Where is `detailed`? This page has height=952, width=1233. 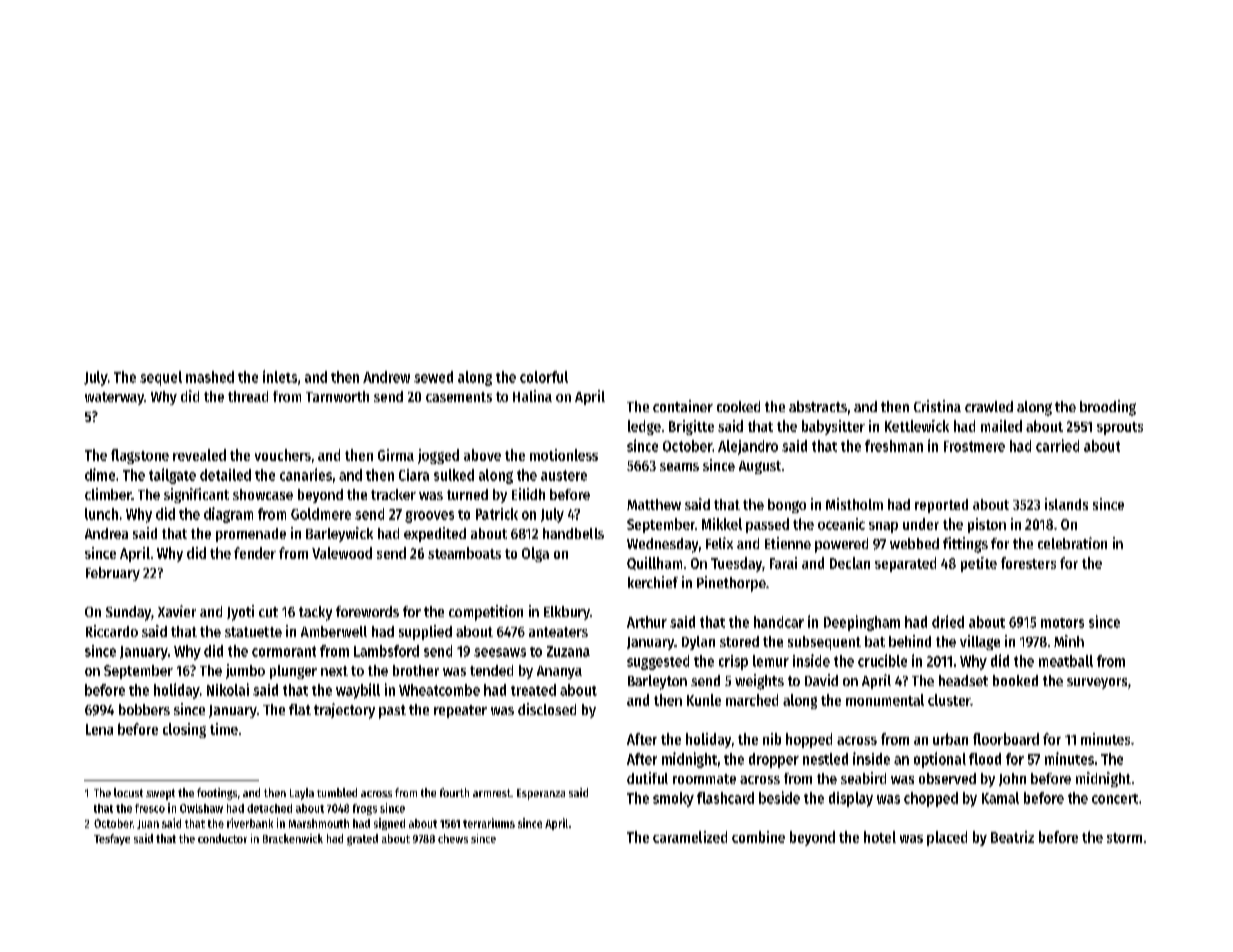
detailed is located at coordinates (225, 475).
